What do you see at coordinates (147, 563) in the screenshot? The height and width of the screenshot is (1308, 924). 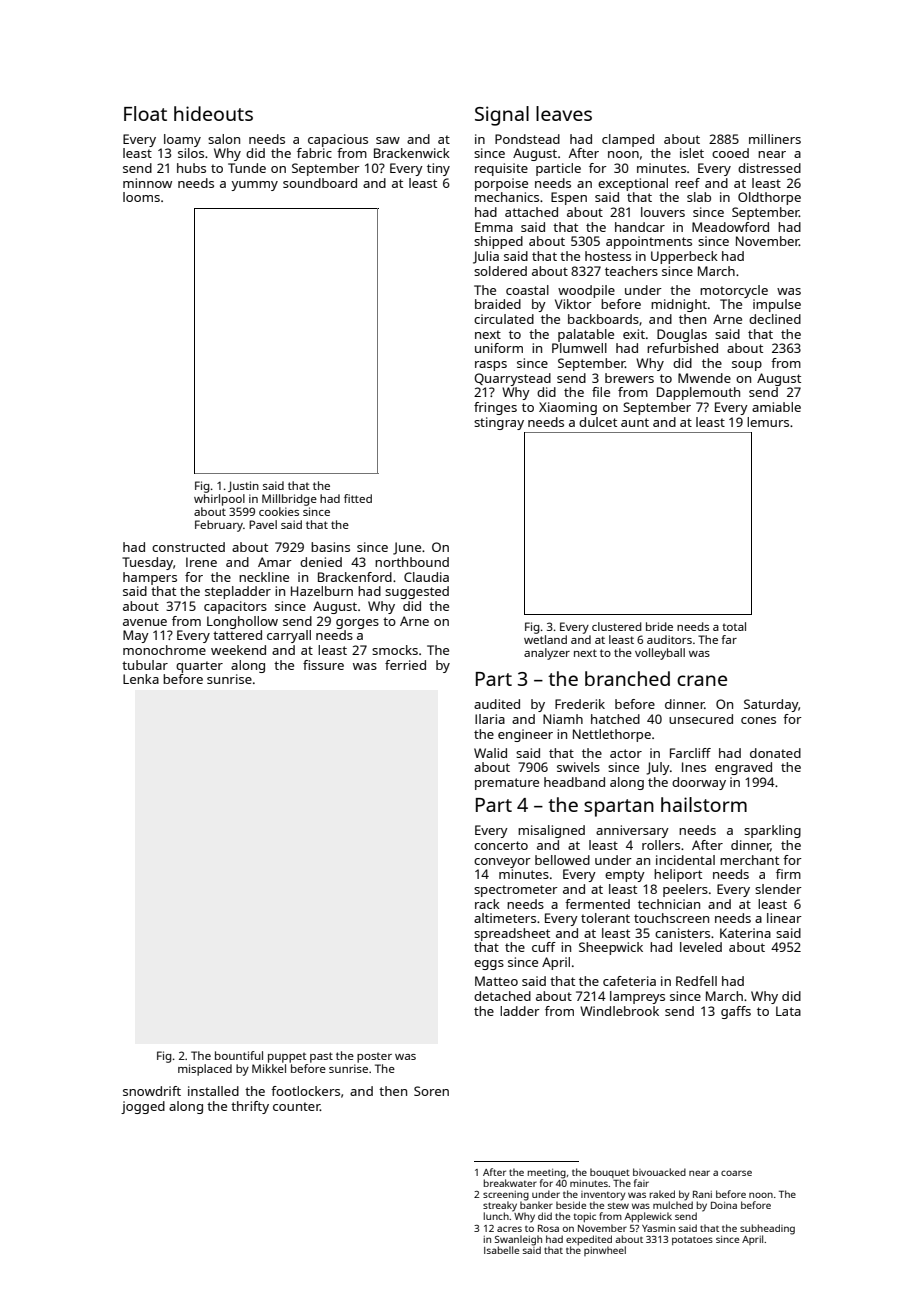 I see `Tuesday` at bounding box center [147, 563].
